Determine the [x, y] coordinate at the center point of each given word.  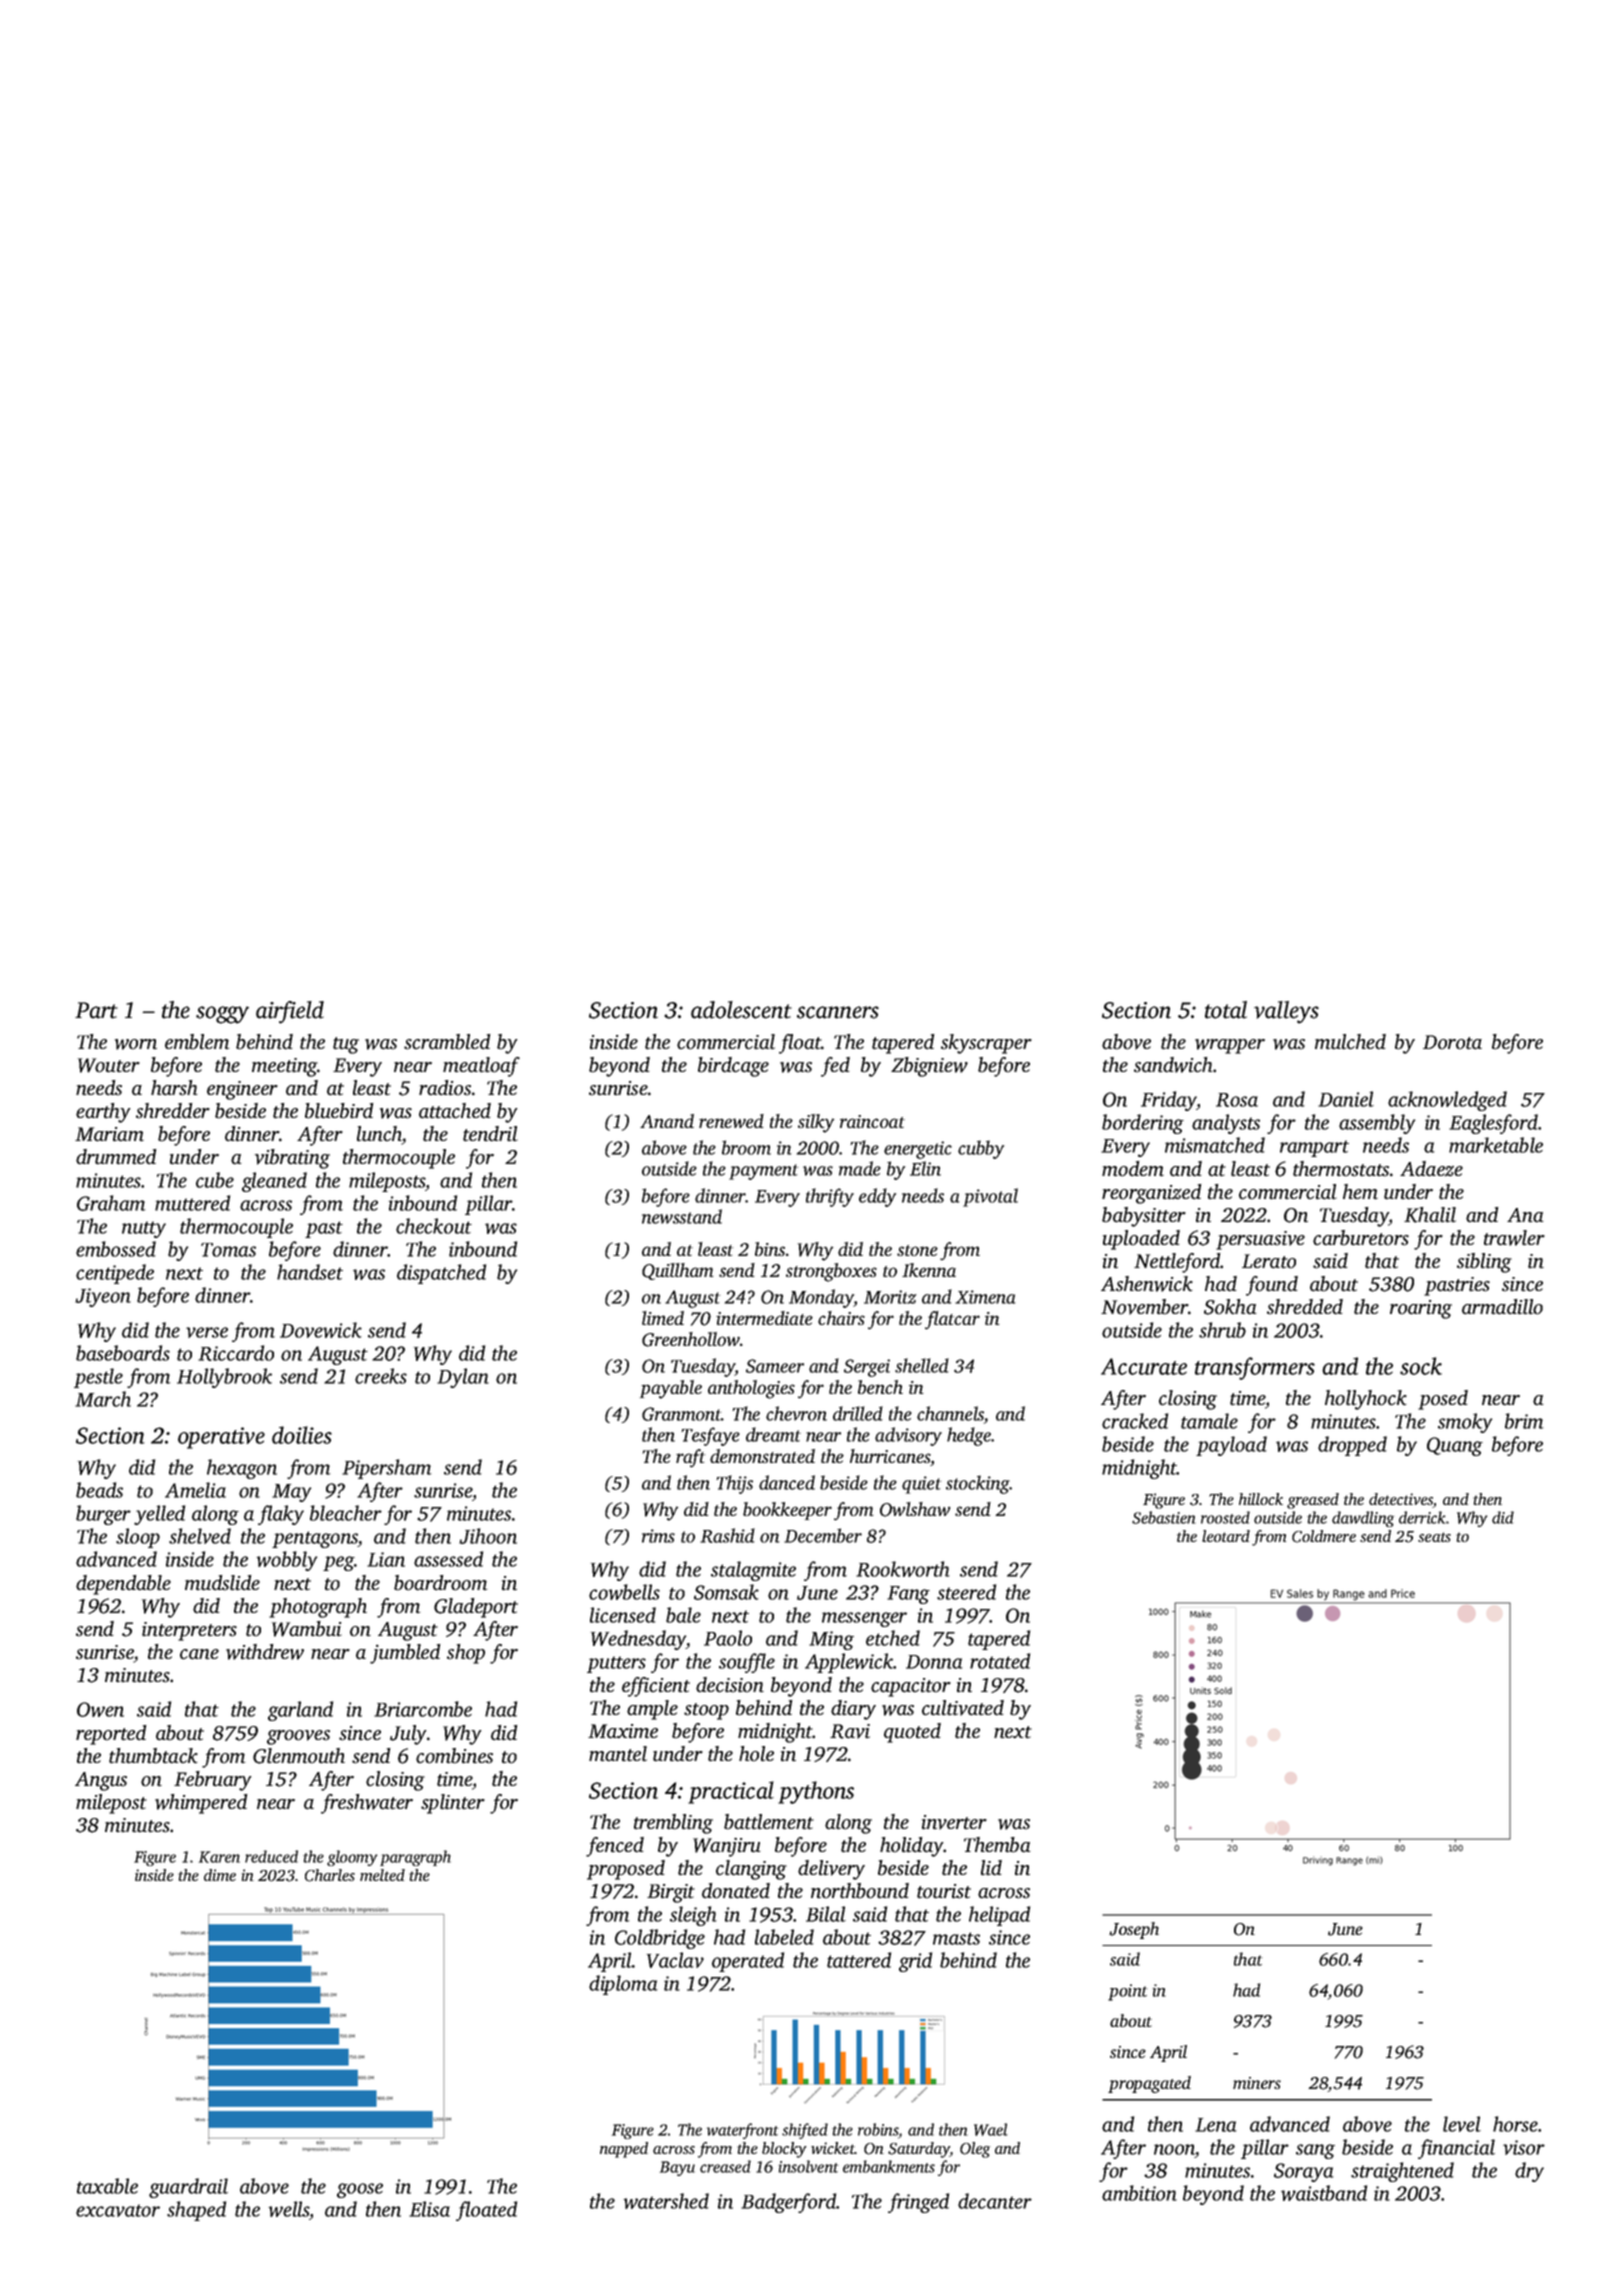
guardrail [188, 2188]
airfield [290, 1012]
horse [1515, 2124]
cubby [981, 1149]
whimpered [201, 1804]
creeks [381, 1376]
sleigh [693, 1916]
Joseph [1134, 1930]
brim [1524, 1421]
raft [690, 1458]
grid [915, 1962]
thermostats [1341, 1169]
